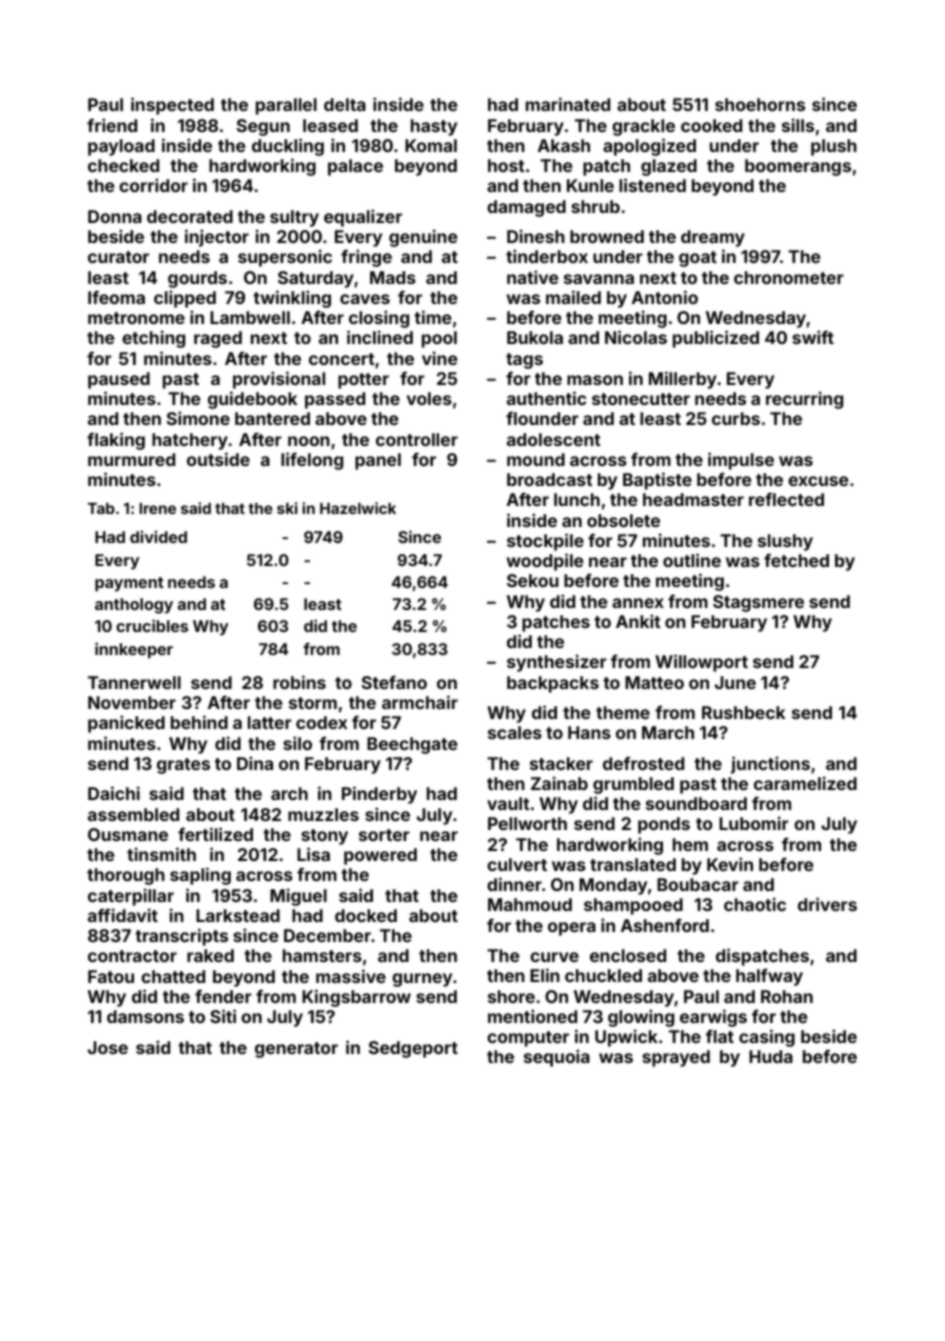 This screenshot has height=1341, width=945. I want to click on Fatou, so click(111, 976).
